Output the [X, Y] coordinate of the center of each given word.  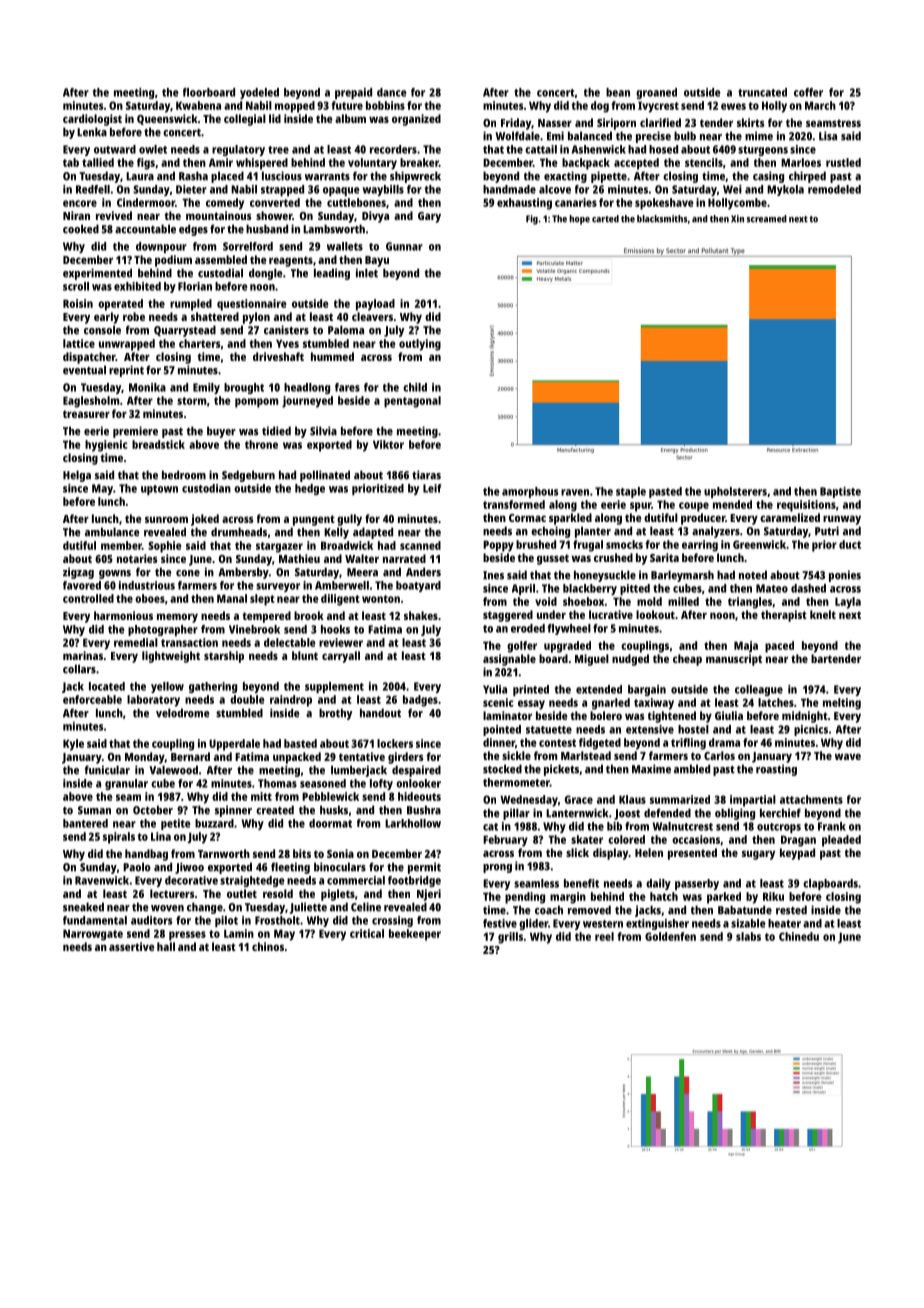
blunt [305, 655]
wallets [345, 246]
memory [177, 618]
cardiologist [92, 120]
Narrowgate [93, 935]
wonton [381, 599]
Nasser [555, 123]
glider [533, 924]
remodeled [834, 189]
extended [599, 689]
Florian [195, 286]
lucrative [611, 614]
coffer [808, 92]
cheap [687, 660]
